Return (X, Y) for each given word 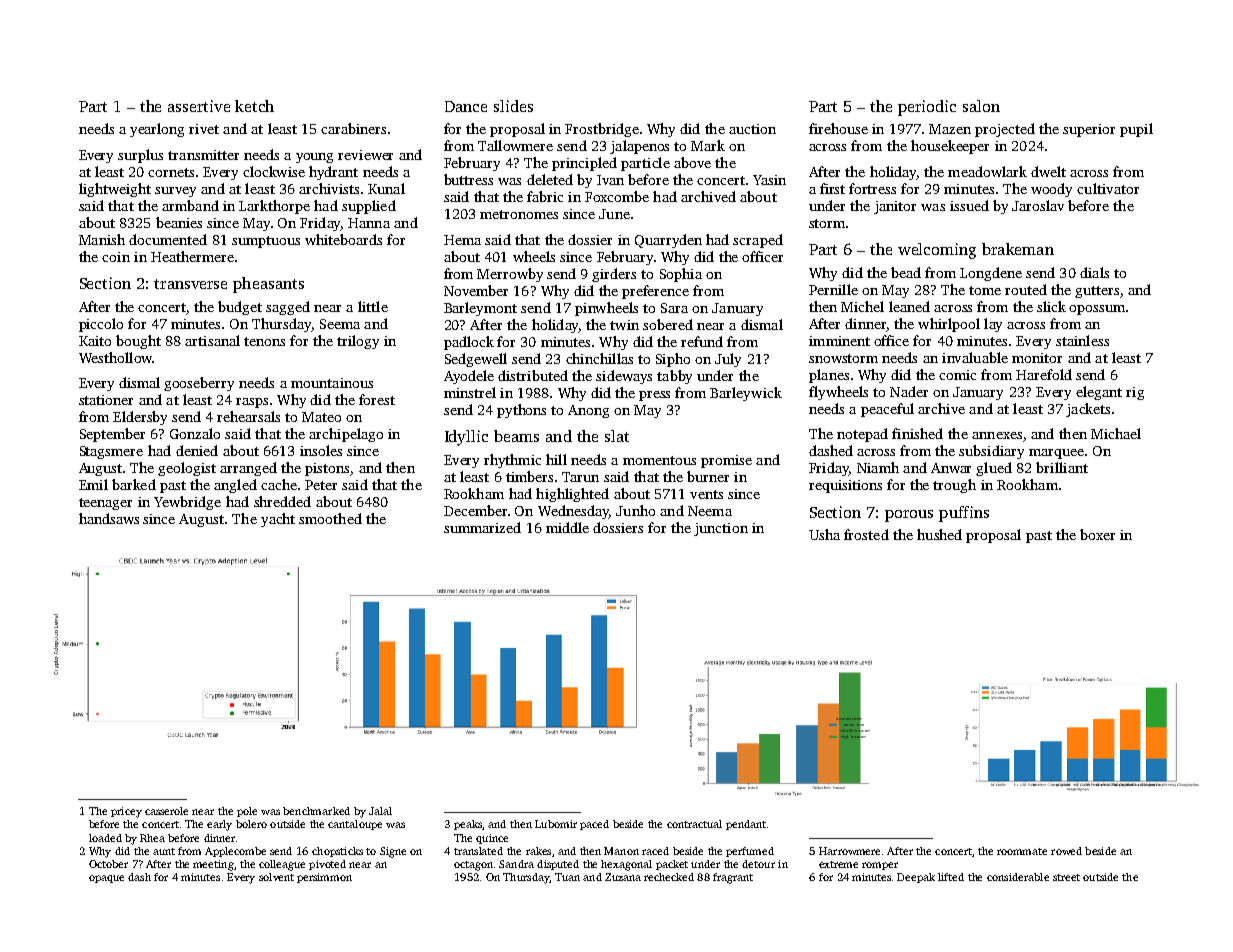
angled (235, 486)
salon (981, 106)
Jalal (380, 811)
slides (513, 106)
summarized (482, 527)
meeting (213, 865)
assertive (199, 106)
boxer (1097, 534)
